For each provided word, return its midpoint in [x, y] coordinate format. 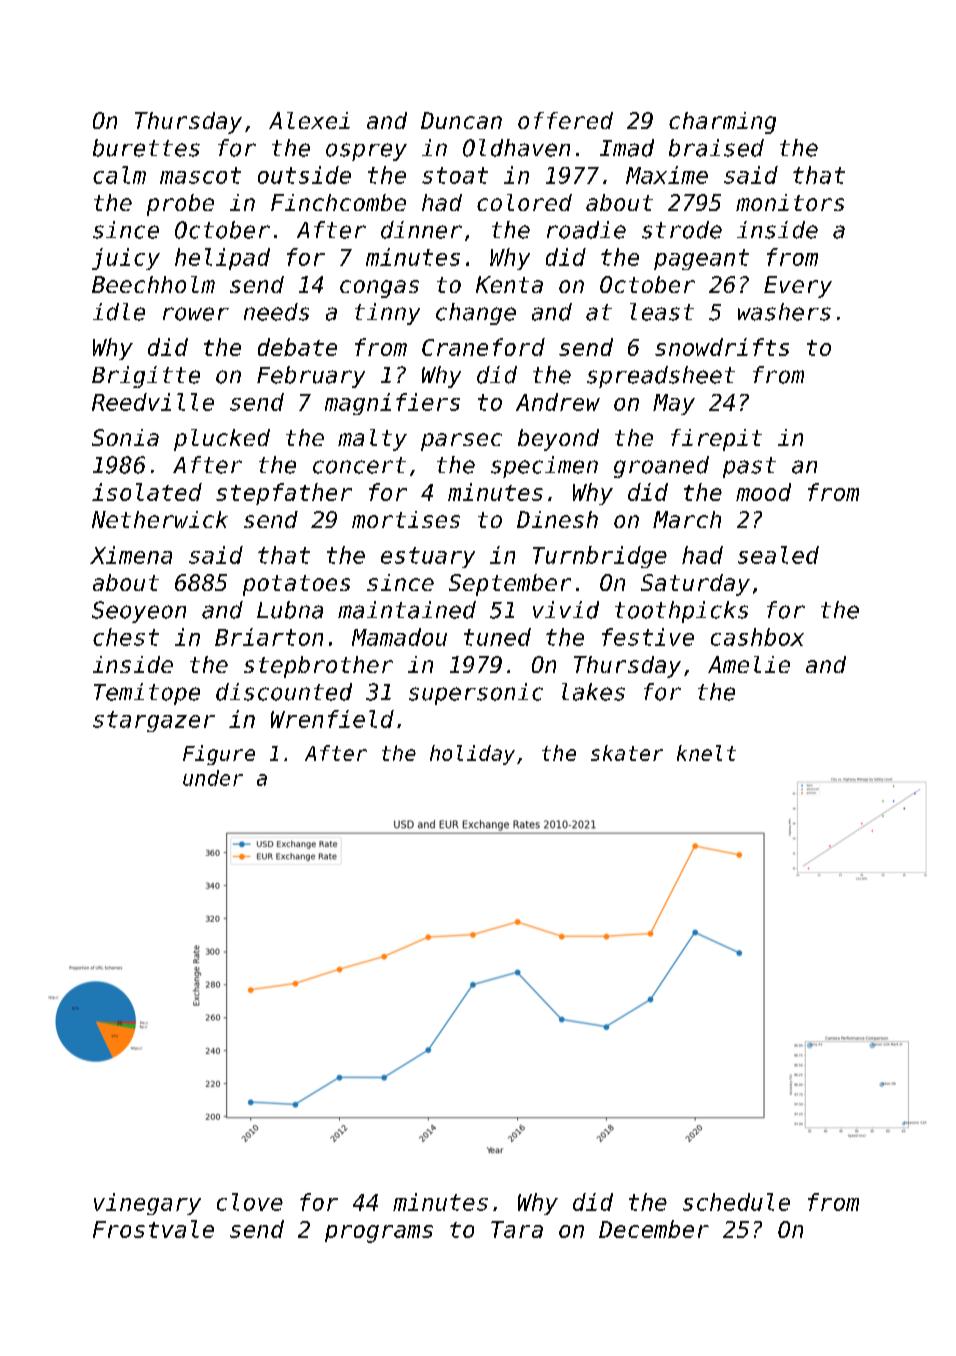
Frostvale [153, 1229]
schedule [736, 1202]
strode [682, 230]
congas [379, 289]
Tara [517, 1229]
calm [119, 175]
